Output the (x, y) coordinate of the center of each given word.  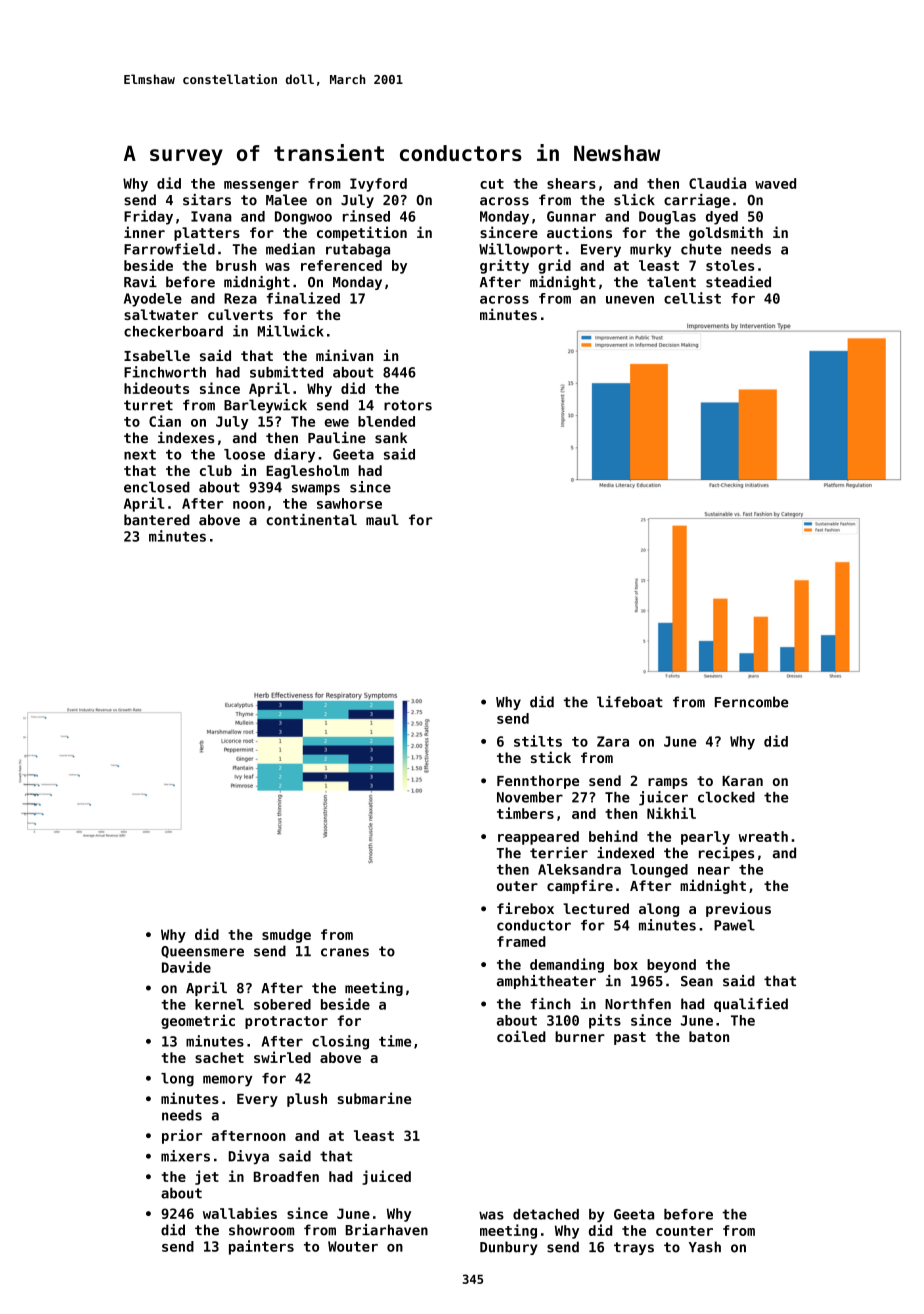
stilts (538, 741)
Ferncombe (752, 702)
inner (144, 232)
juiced (386, 1177)
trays (634, 1248)
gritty (504, 266)
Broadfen (286, 1176)
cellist (692, 298)
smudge (286, 936)
